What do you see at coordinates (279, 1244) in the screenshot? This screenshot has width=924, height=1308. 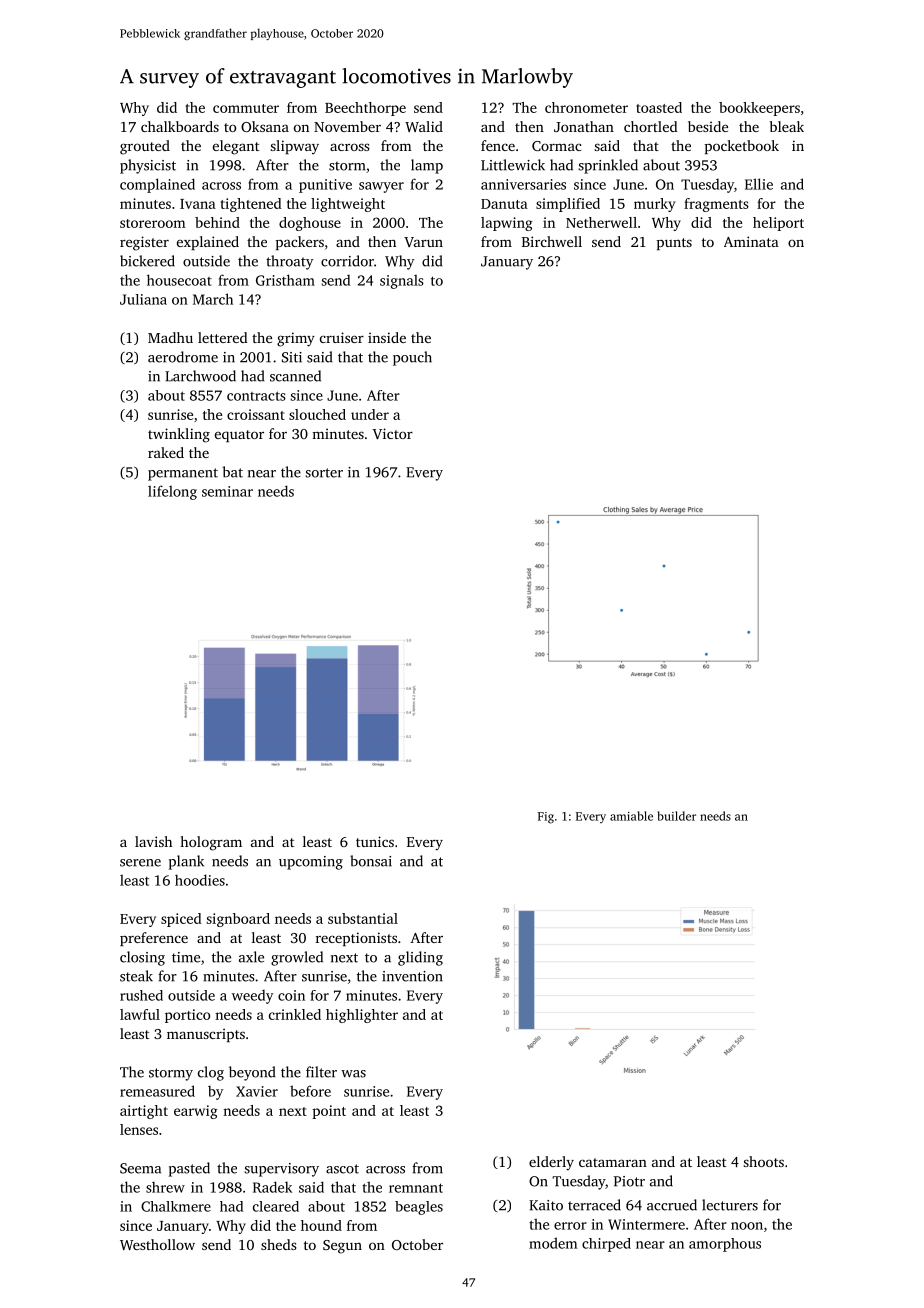 I see `sheds` at bounding box center [279, 1244].
